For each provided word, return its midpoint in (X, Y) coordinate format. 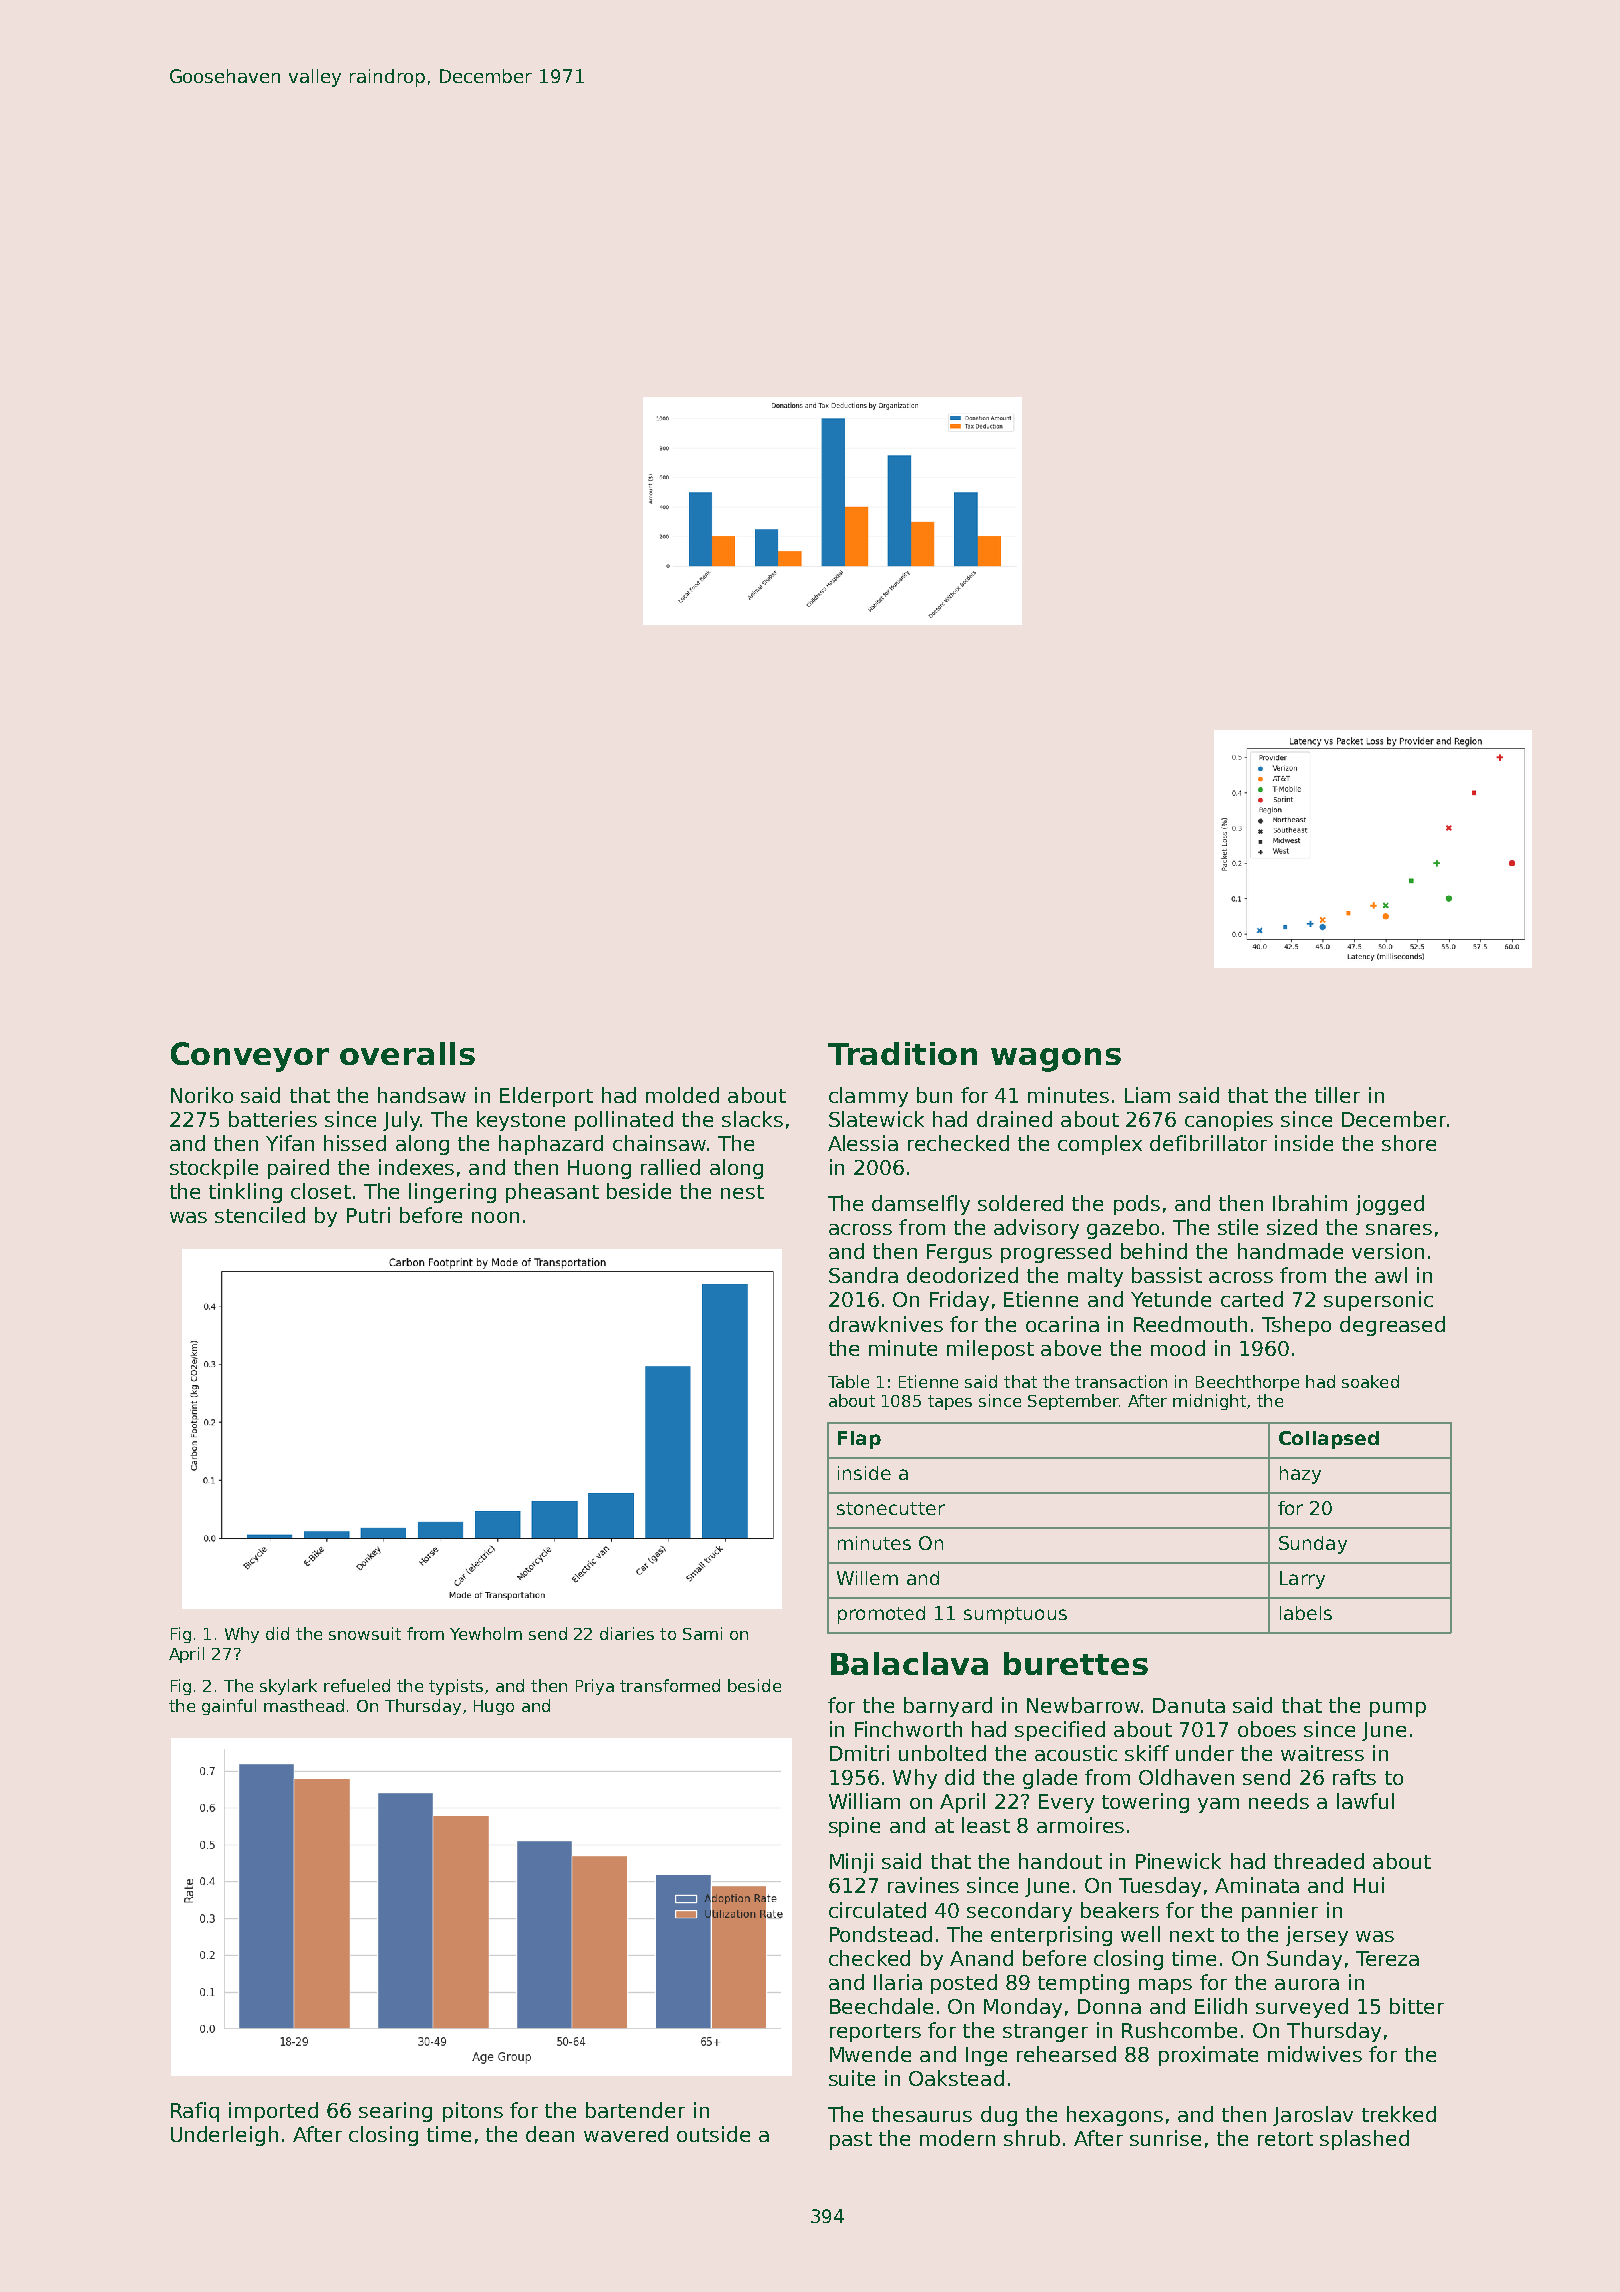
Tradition (902, 1053)
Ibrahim (1310, 1203)
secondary (1019, 1912)
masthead (304, 1705)
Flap (859, 1440)
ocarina (1062, 1324)
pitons (473, 2112)
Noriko (202, 1095)
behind (1154, 1251)
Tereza (1387, 1958)
